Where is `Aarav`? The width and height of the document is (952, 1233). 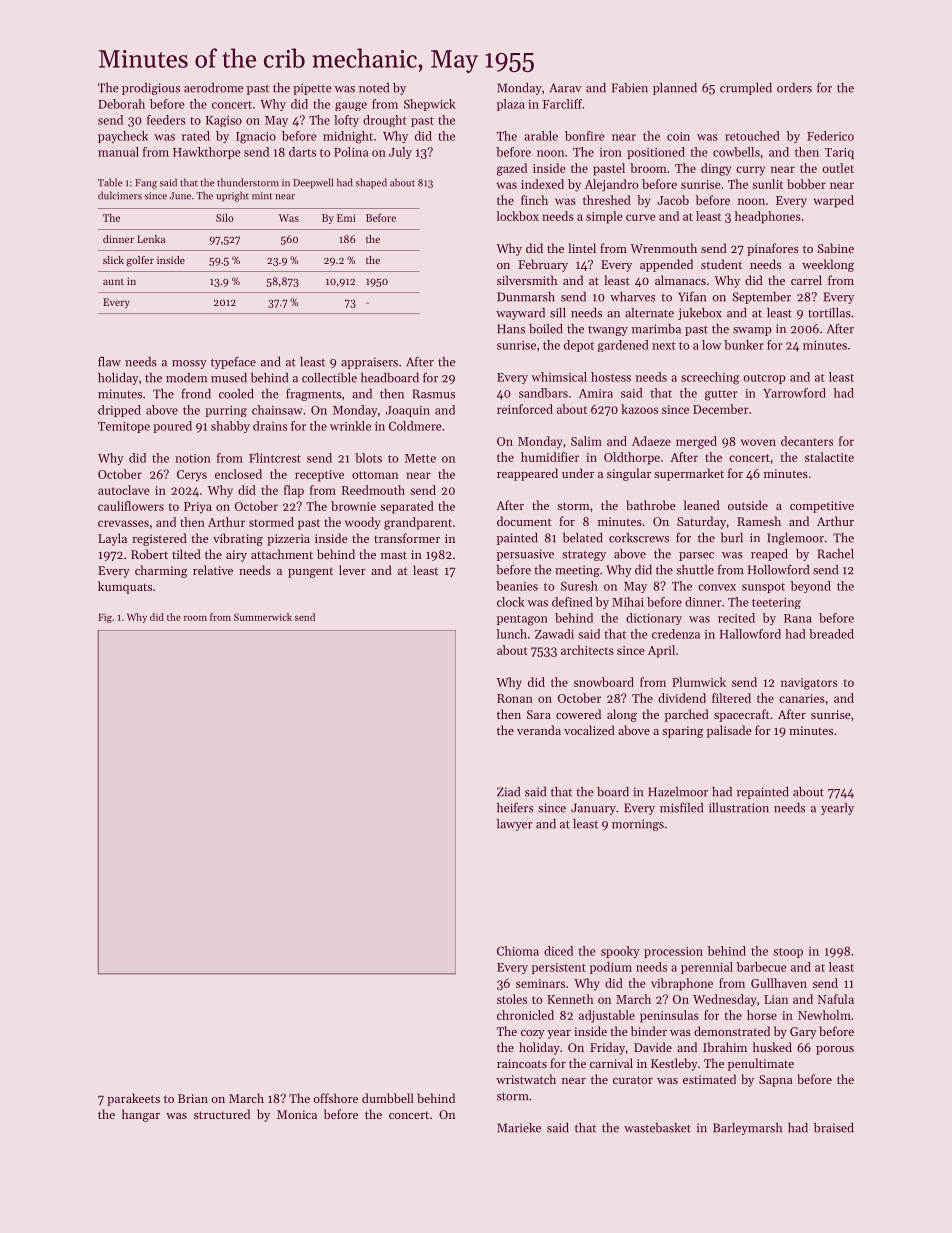
Aarav is located at coordinates (565, 88).
